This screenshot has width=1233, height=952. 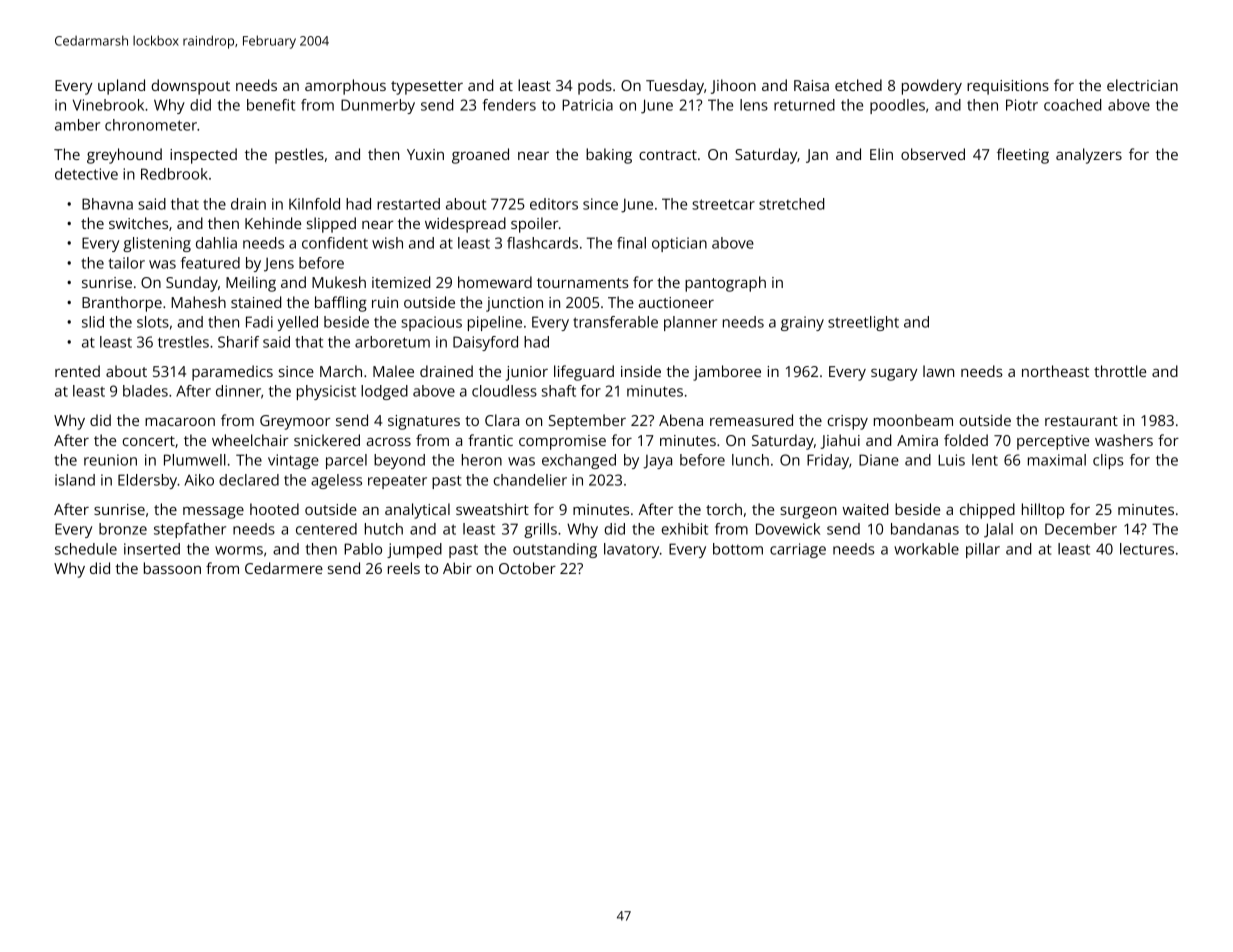 What do you see at coordinates (1008, 87) in the screenshot?
I see `requisitions` at bounding box center [1008, 87].
